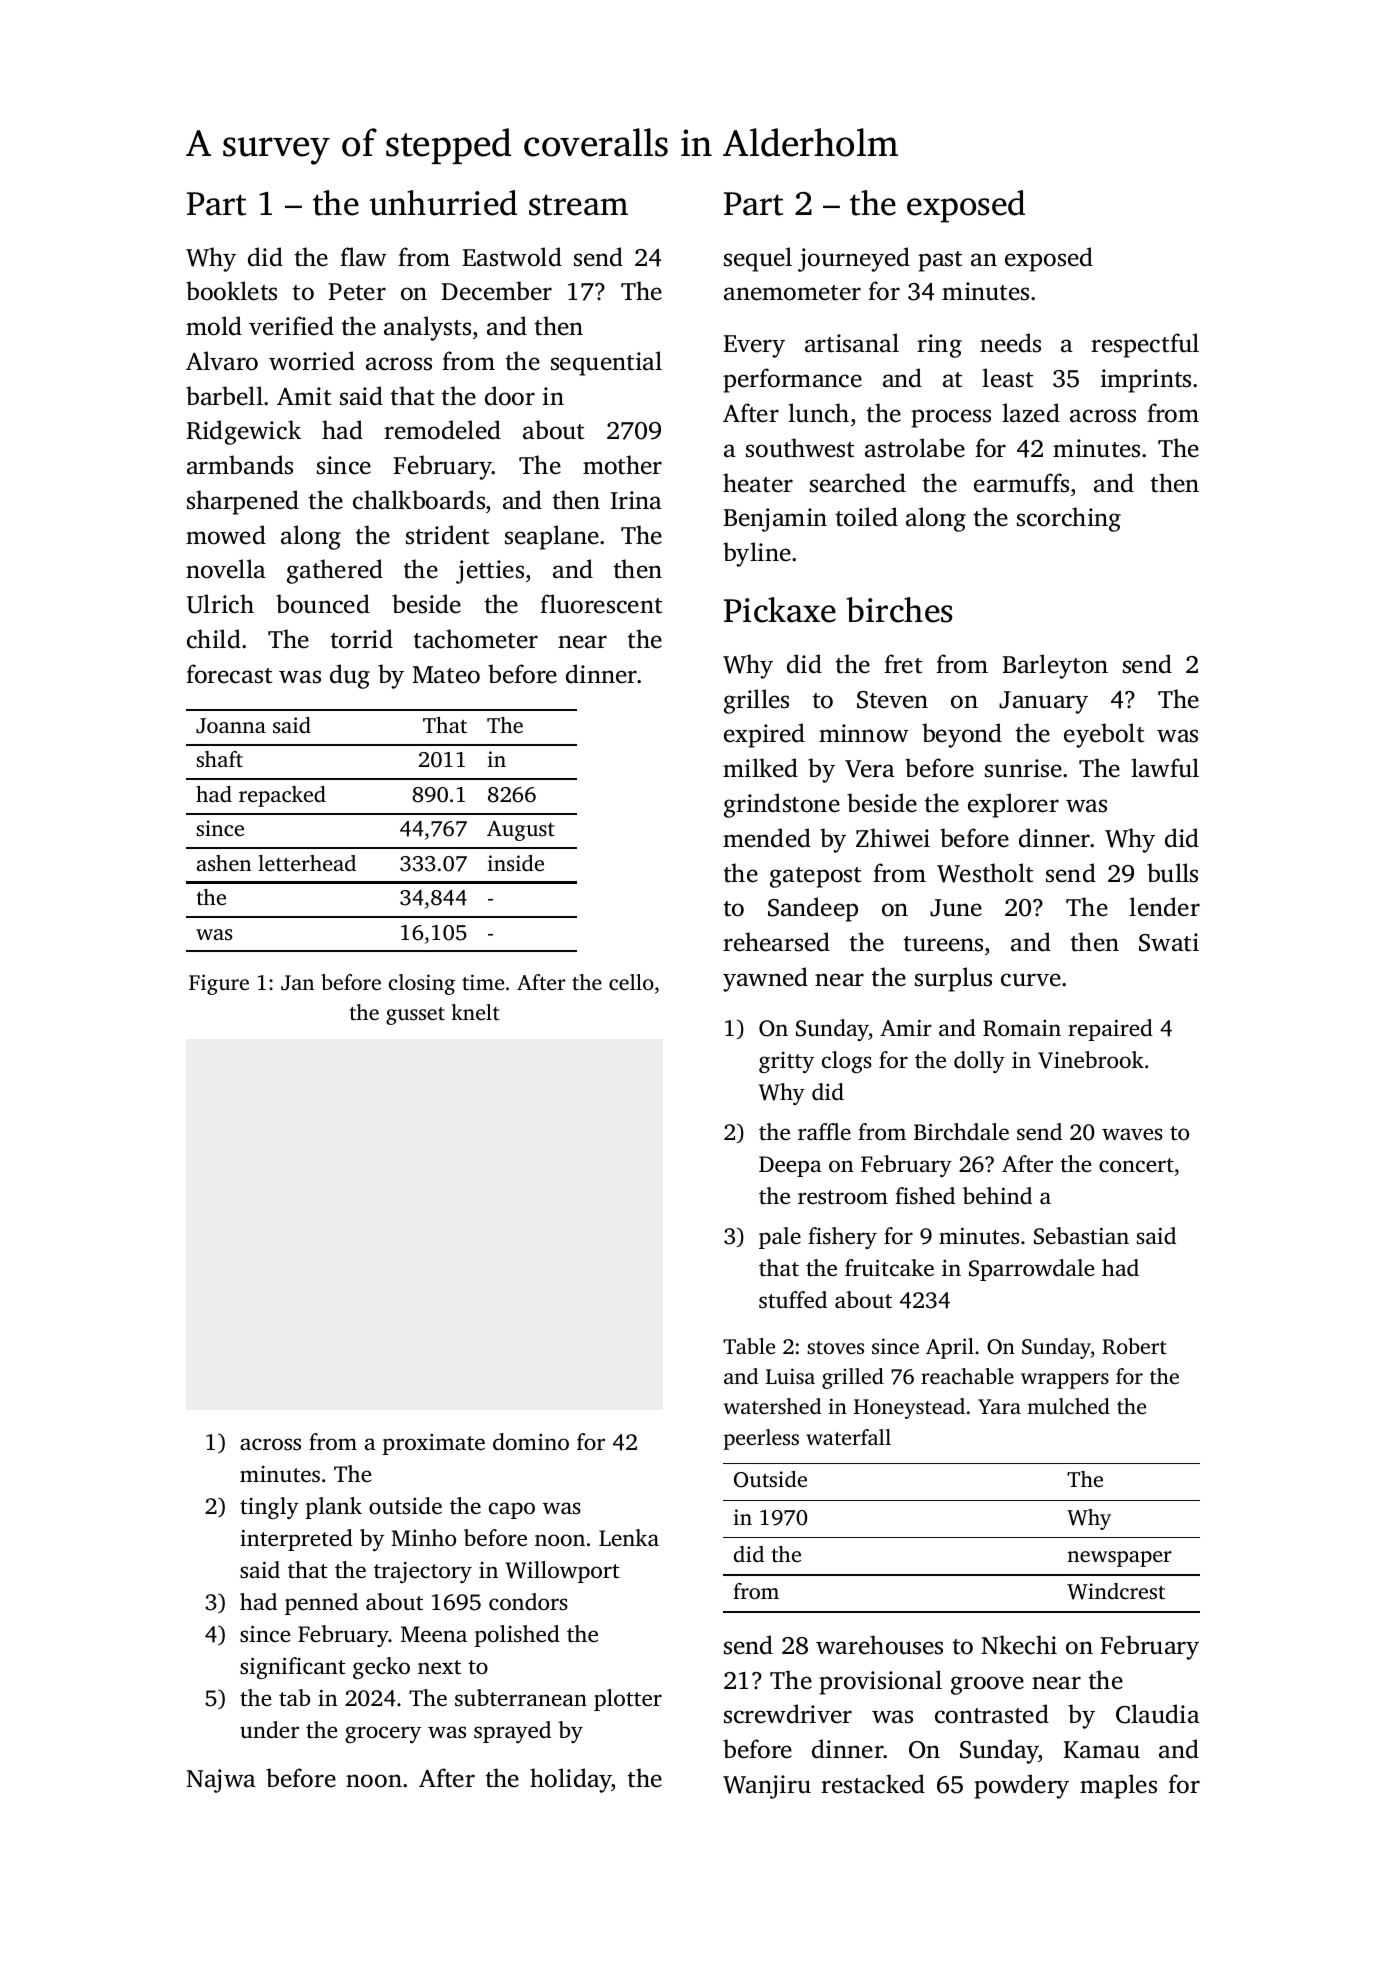 Image resolution: width=1386 pixels, height=1969 pixels. I want to click on stream, so click(578, 205).
